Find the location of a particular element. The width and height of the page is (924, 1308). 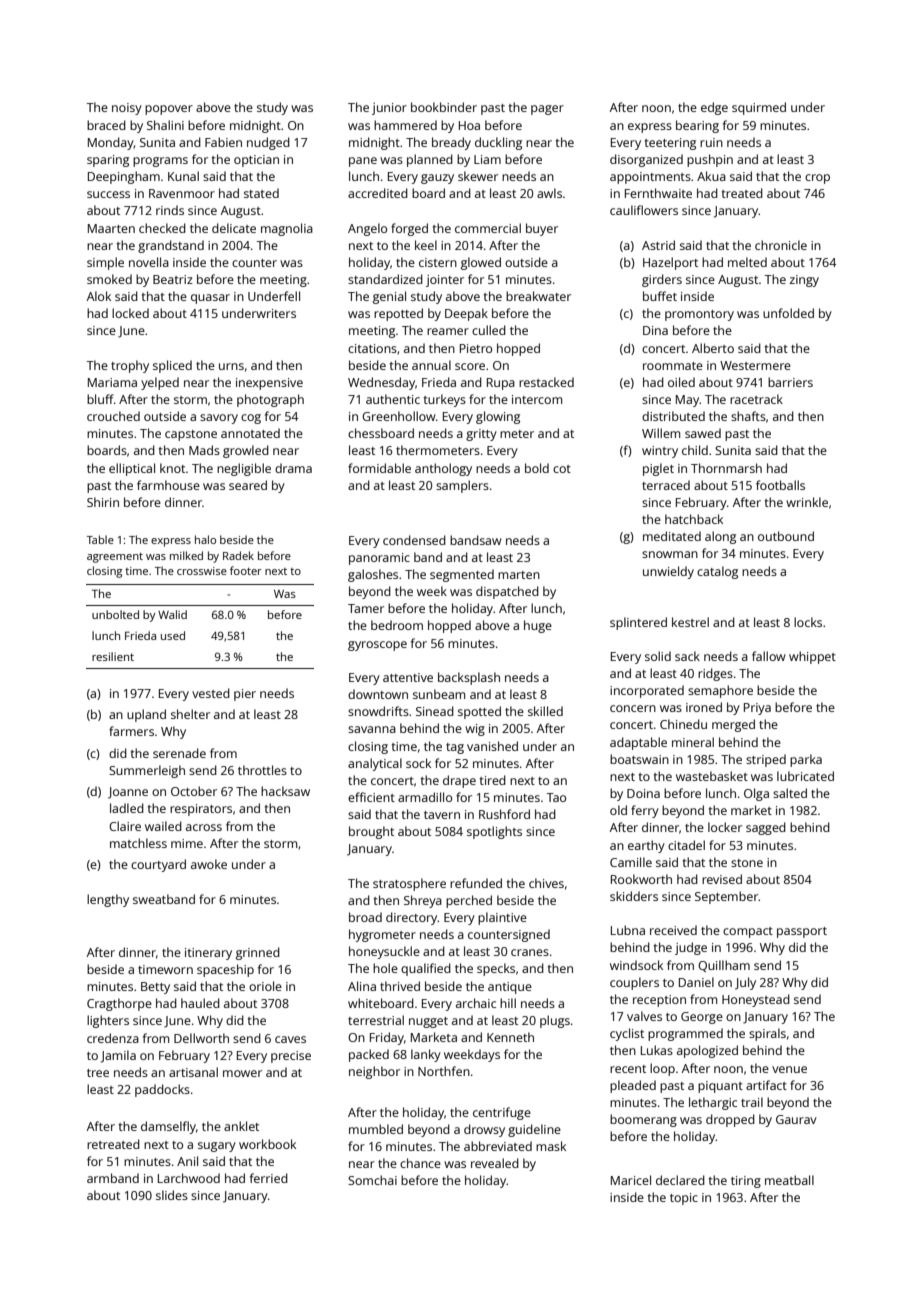

formidable is located at coordinates (379, 468).
